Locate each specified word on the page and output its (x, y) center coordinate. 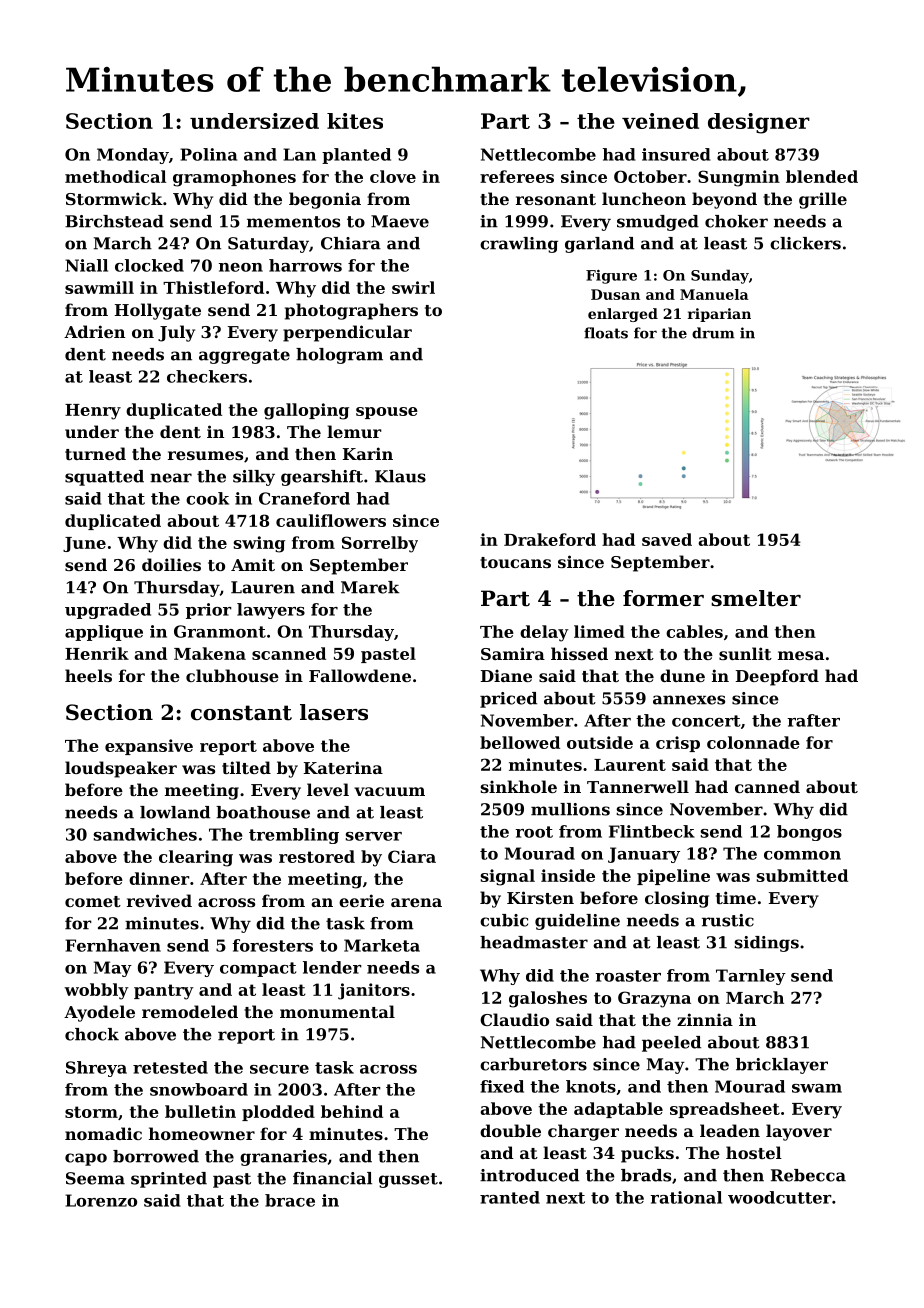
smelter (756, 598)
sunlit (745, 653)
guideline (577, 922)
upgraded (108, 611)
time (736, 897)
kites (355, 121)
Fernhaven (113, 945)
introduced (529, 1175)
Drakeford (550, 539)
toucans (515, 562)
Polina (208, 154)
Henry (93, 412)
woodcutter (780, 1197)
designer (759, 123)
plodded (278, 1113)
